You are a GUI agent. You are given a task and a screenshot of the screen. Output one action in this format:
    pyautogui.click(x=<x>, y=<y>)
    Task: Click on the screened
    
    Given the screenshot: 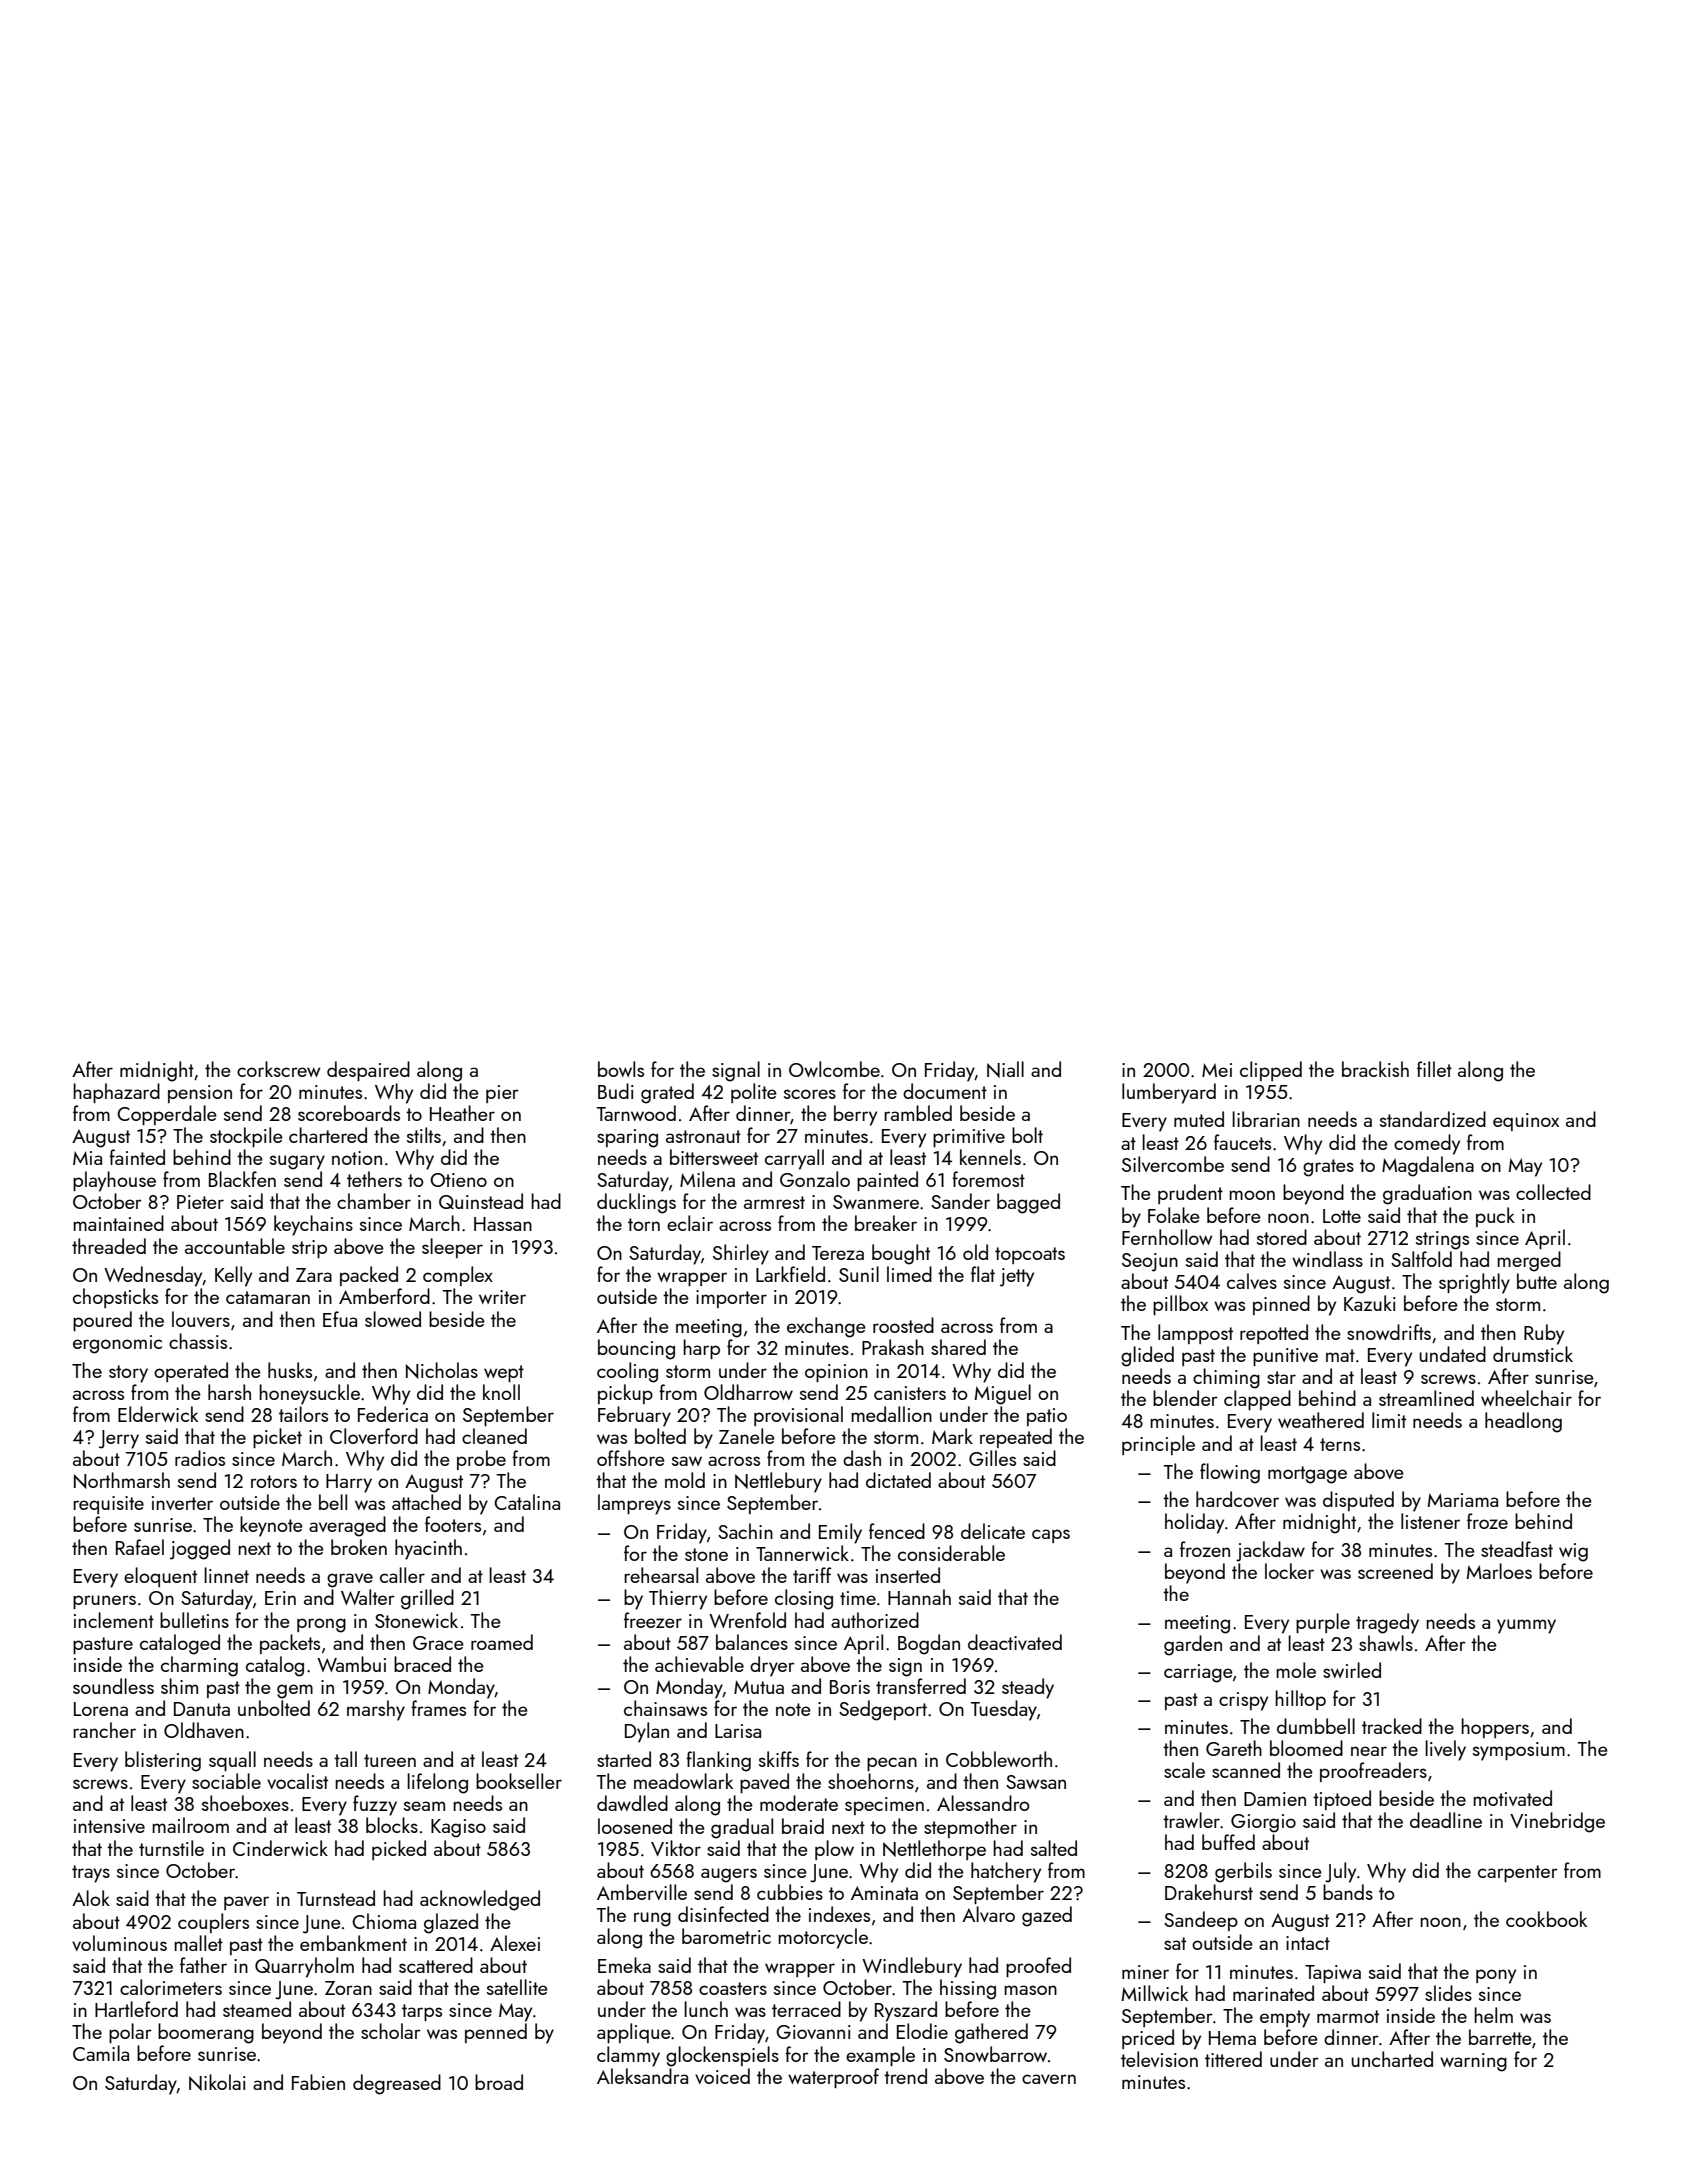 What is the action you would take?
    pyautogui.click(x=1395, y=1571)
